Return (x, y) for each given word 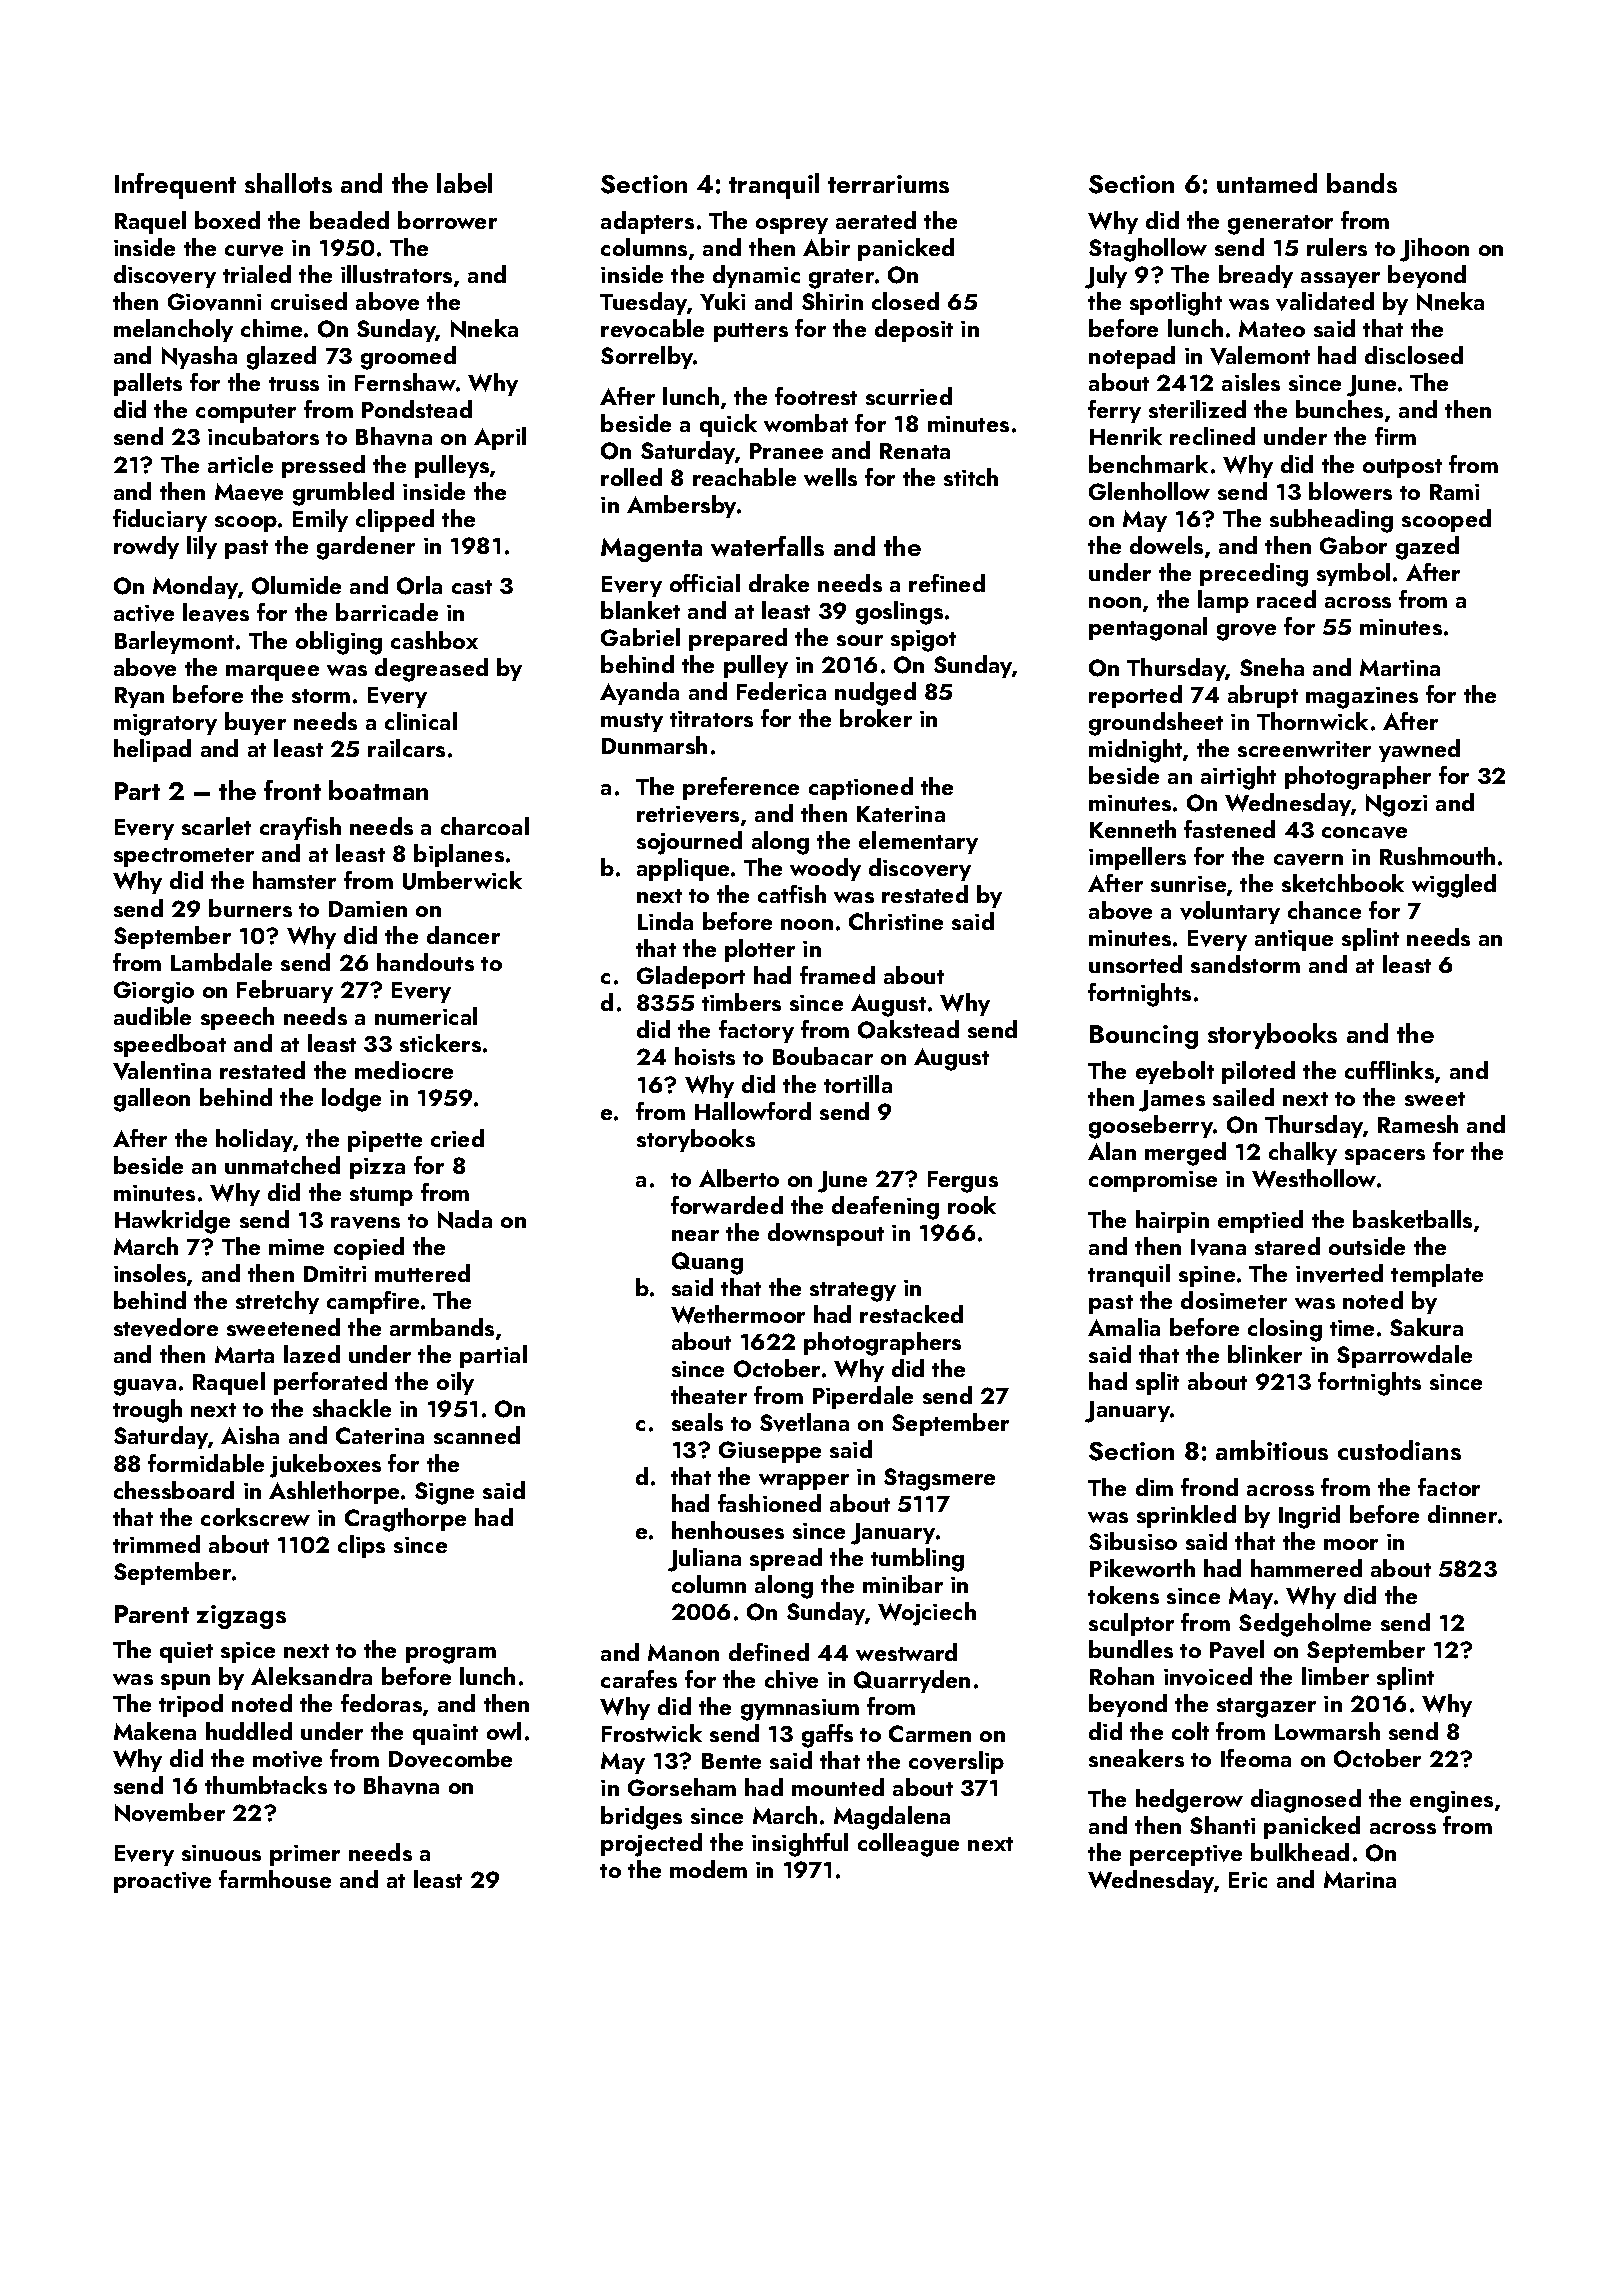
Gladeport (691, 977)
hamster (294, 880)
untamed (1267, 183)
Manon (683, 1652)
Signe (444, 1493)
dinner (1462, 1514)
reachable (744, 477)
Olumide (296, 585)
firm (1395, 436)
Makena (155, 1731)
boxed (227, 220)
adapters (647, 222)
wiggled (1454, 886)
